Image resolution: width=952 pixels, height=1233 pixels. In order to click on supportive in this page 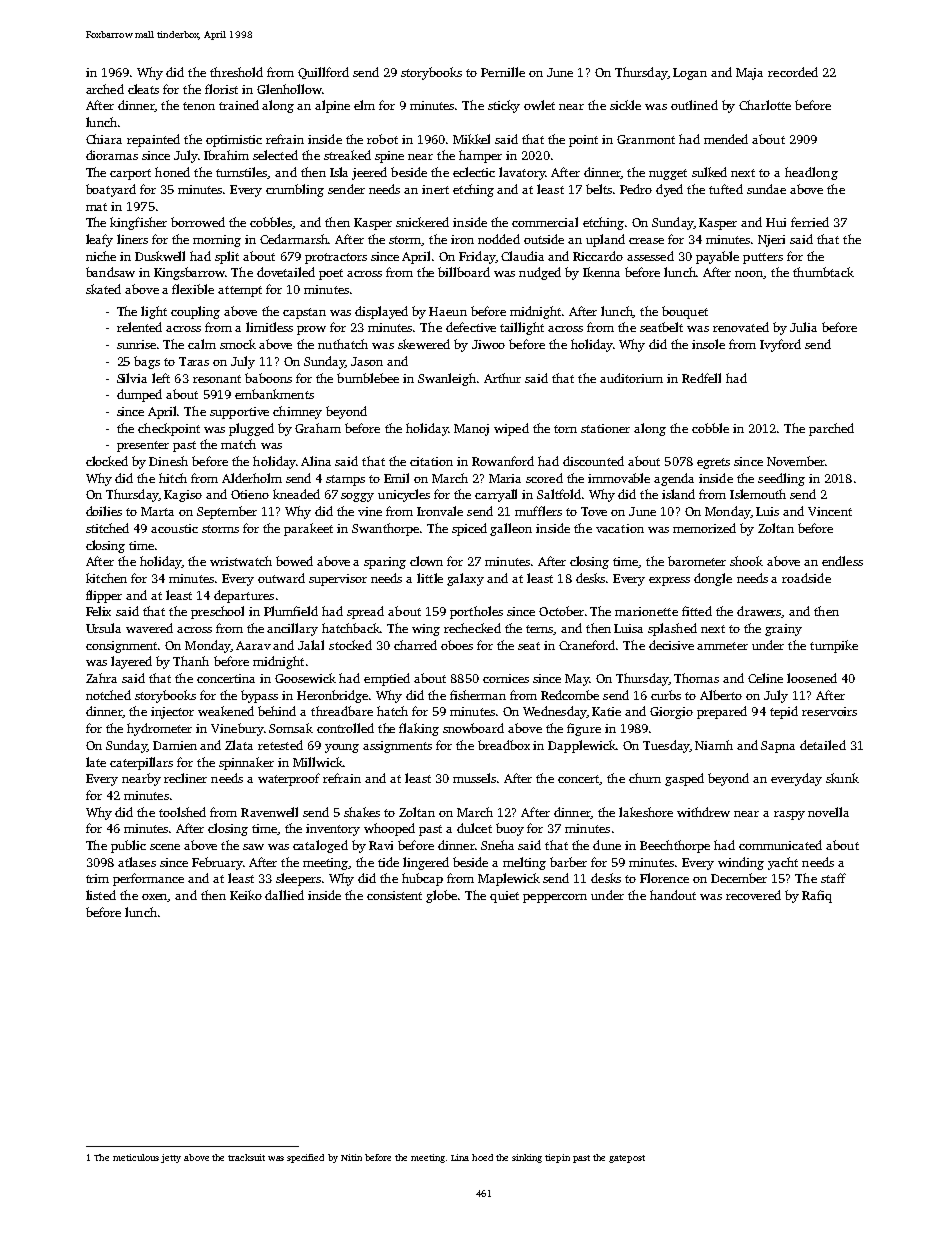, I will do `click(239, 413)`.
